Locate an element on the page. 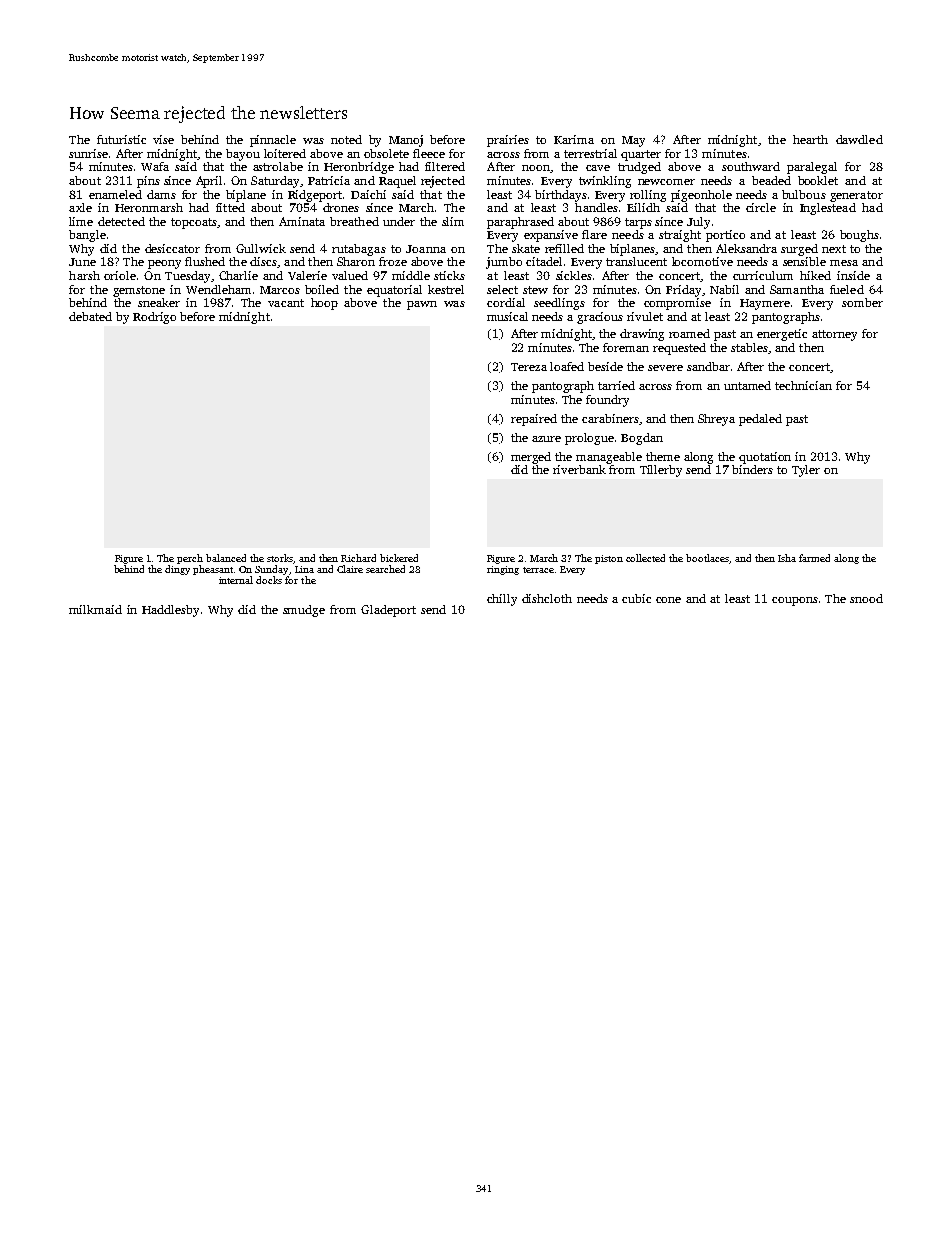 The image size is (952, 1233). astrolabe is located at coordinates (278, 166).
